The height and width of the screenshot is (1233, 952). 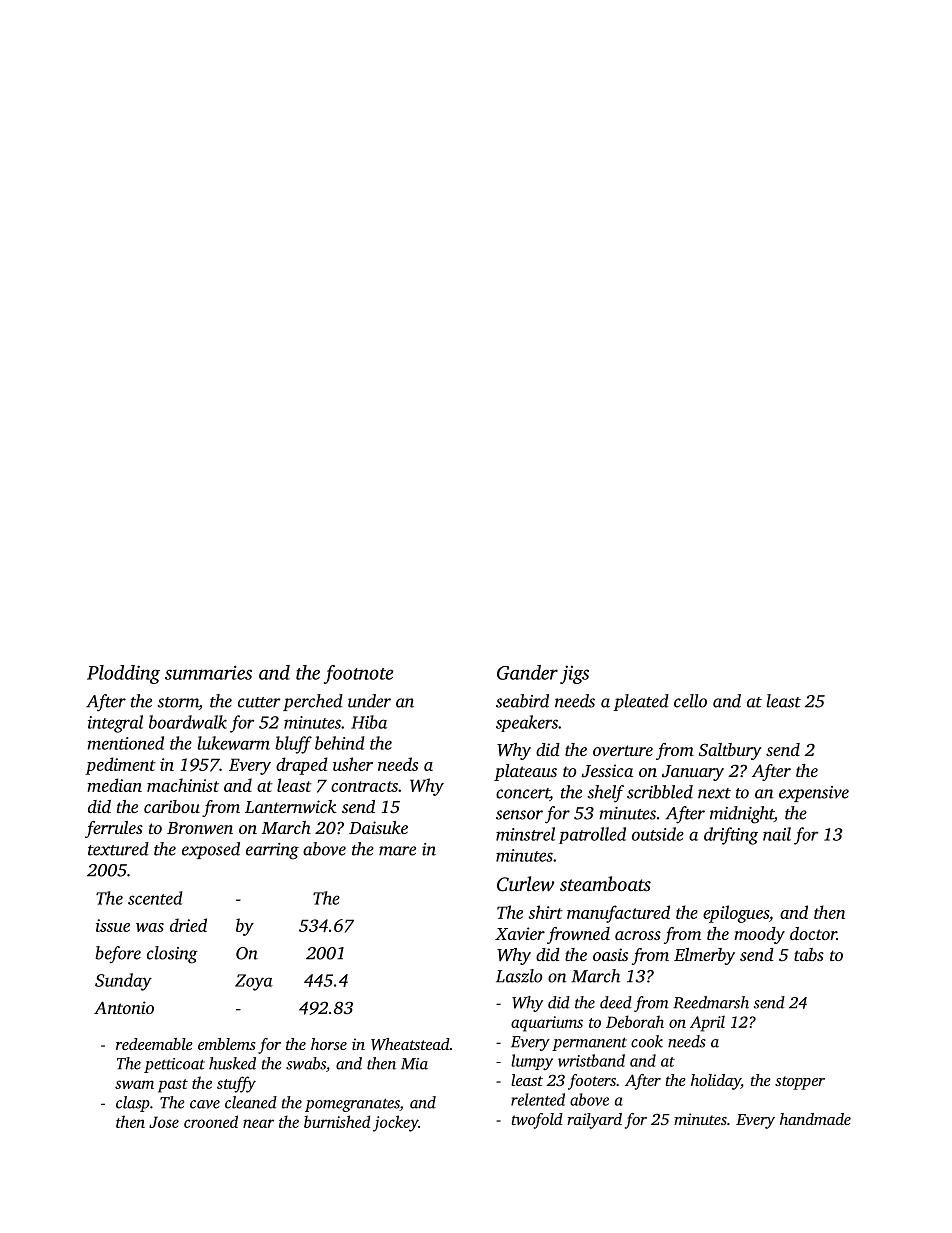 What do you see at coordinates (538, 1099) in the screenshot?
I see `relented` at bounding box center [538, 1099].
